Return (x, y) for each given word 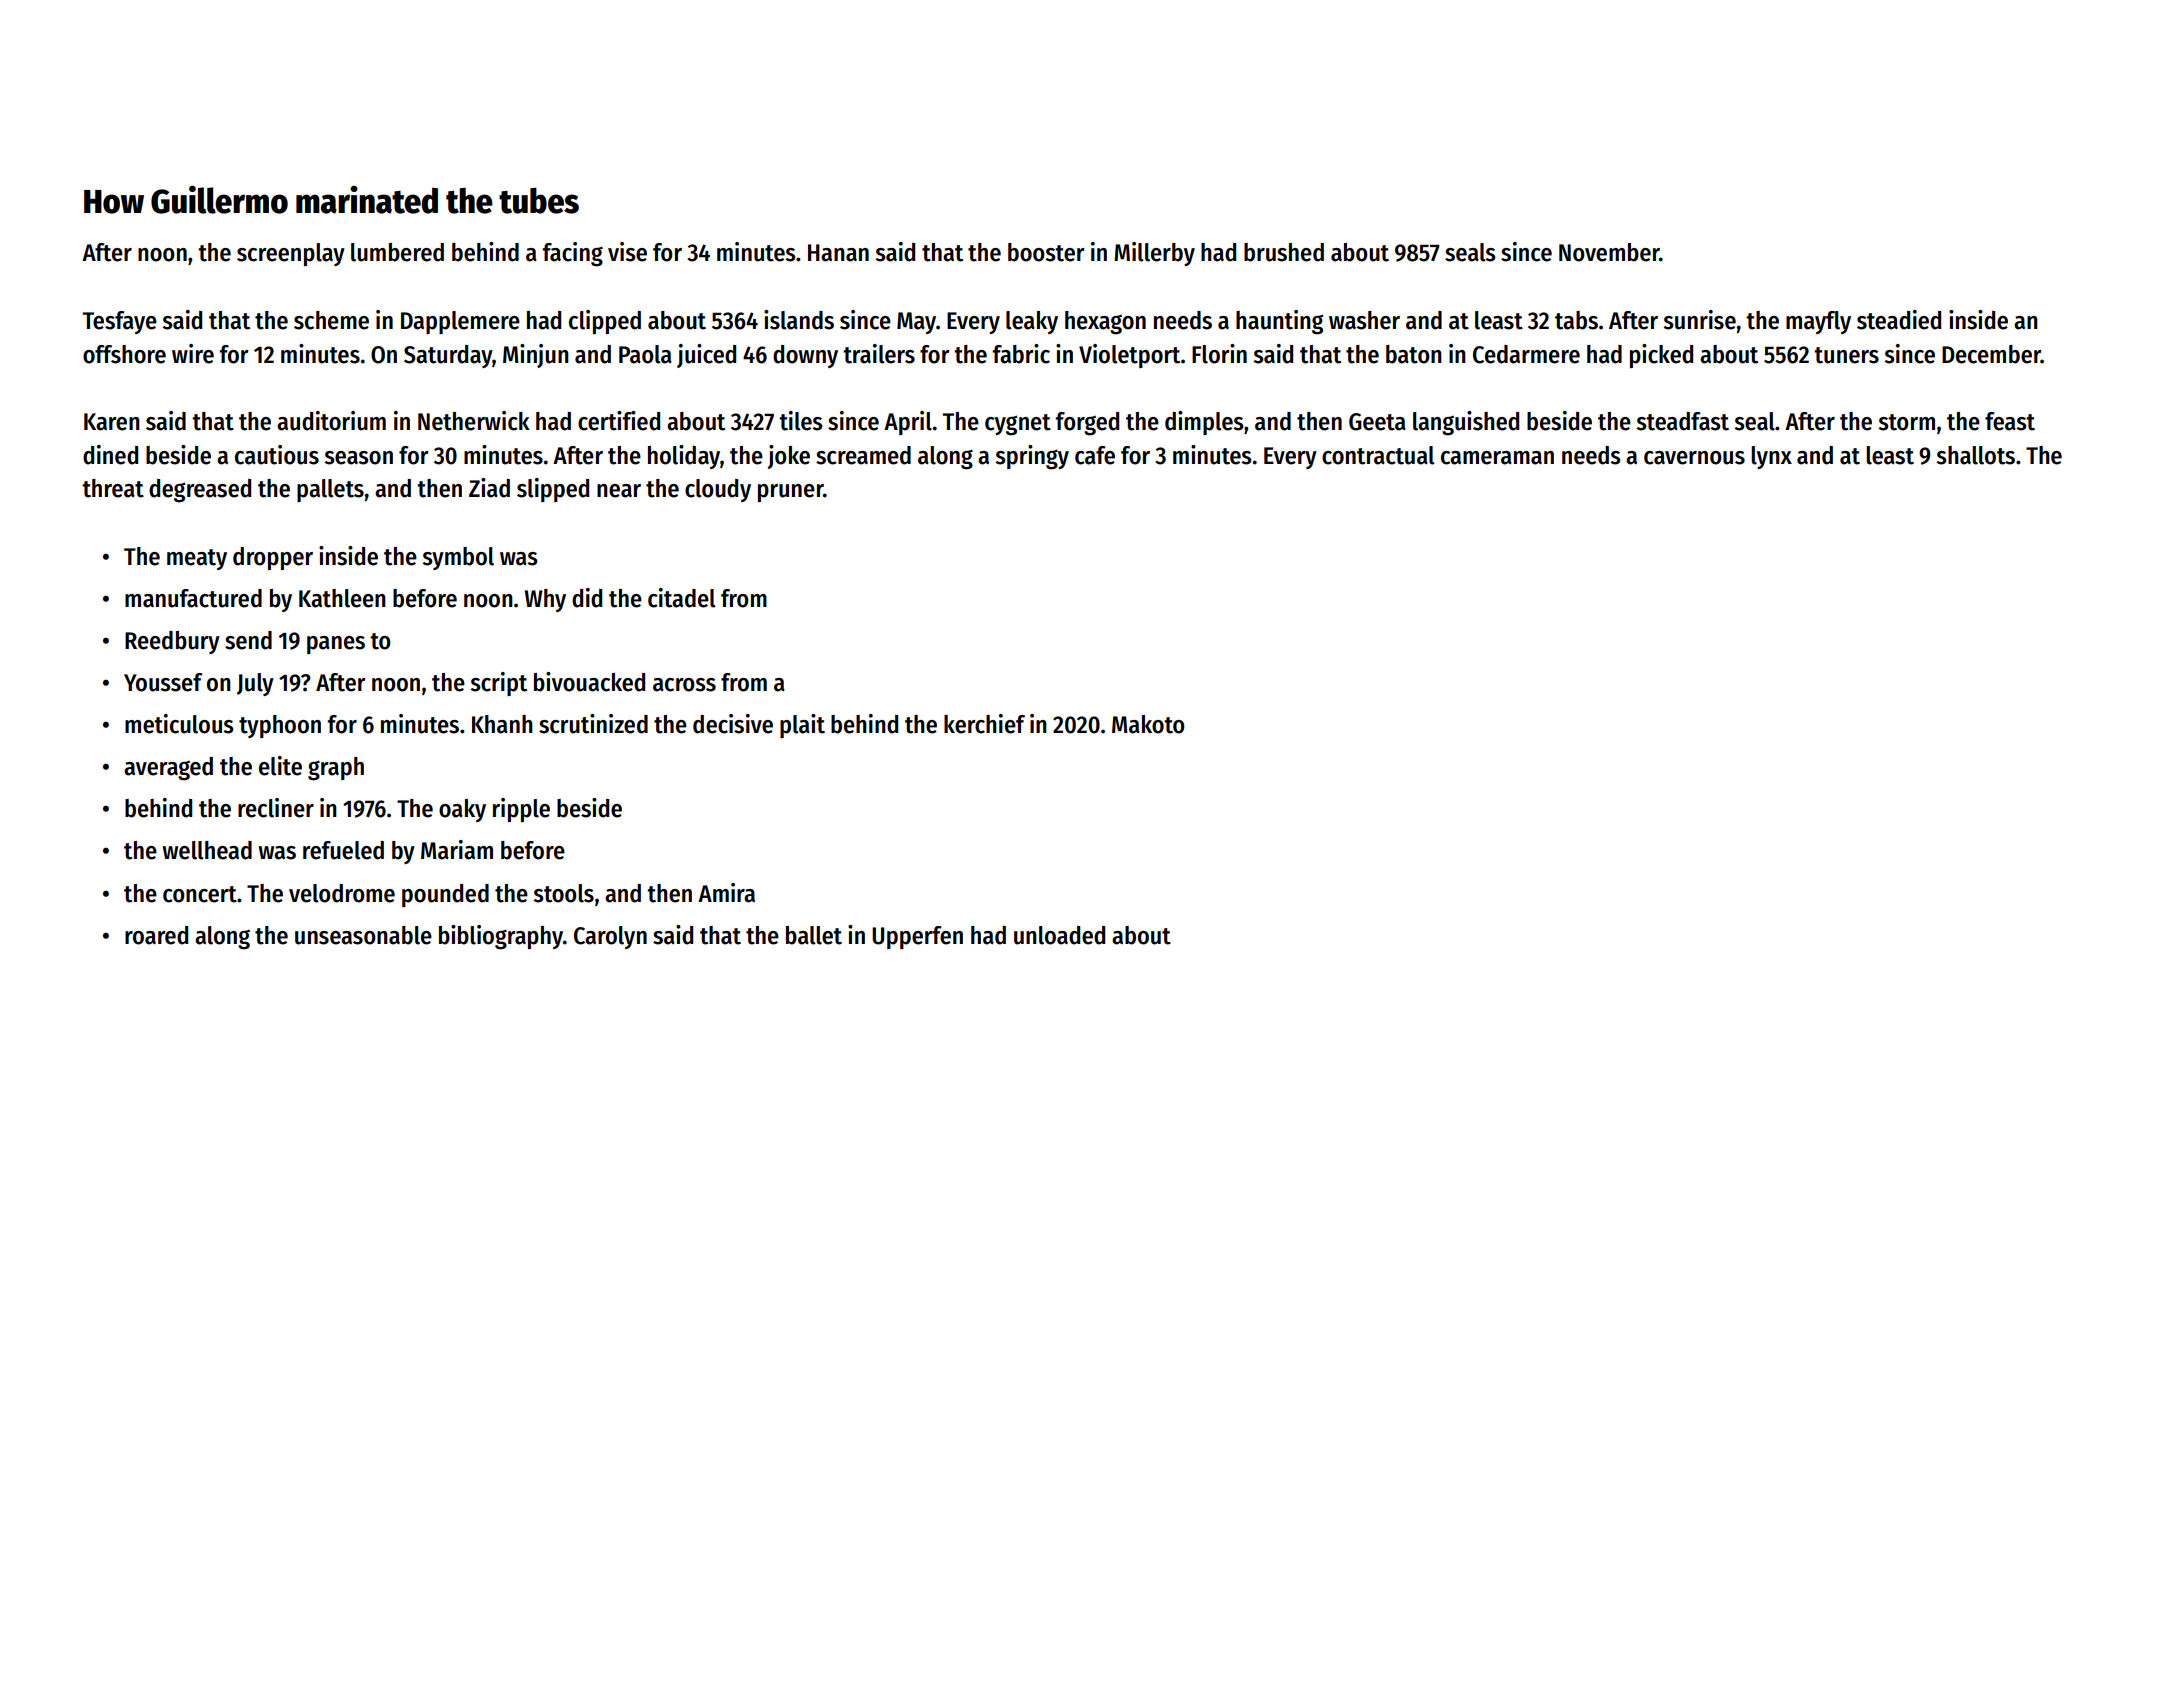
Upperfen (917, 937)
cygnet (1018, 425)
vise (627, 252)
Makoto (1148, 724)
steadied (1899, 320)
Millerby (1154, 254)
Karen (112, 422)
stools (564, 893)
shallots (1976, 455)
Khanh (502, 724)
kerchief (984, 724)
